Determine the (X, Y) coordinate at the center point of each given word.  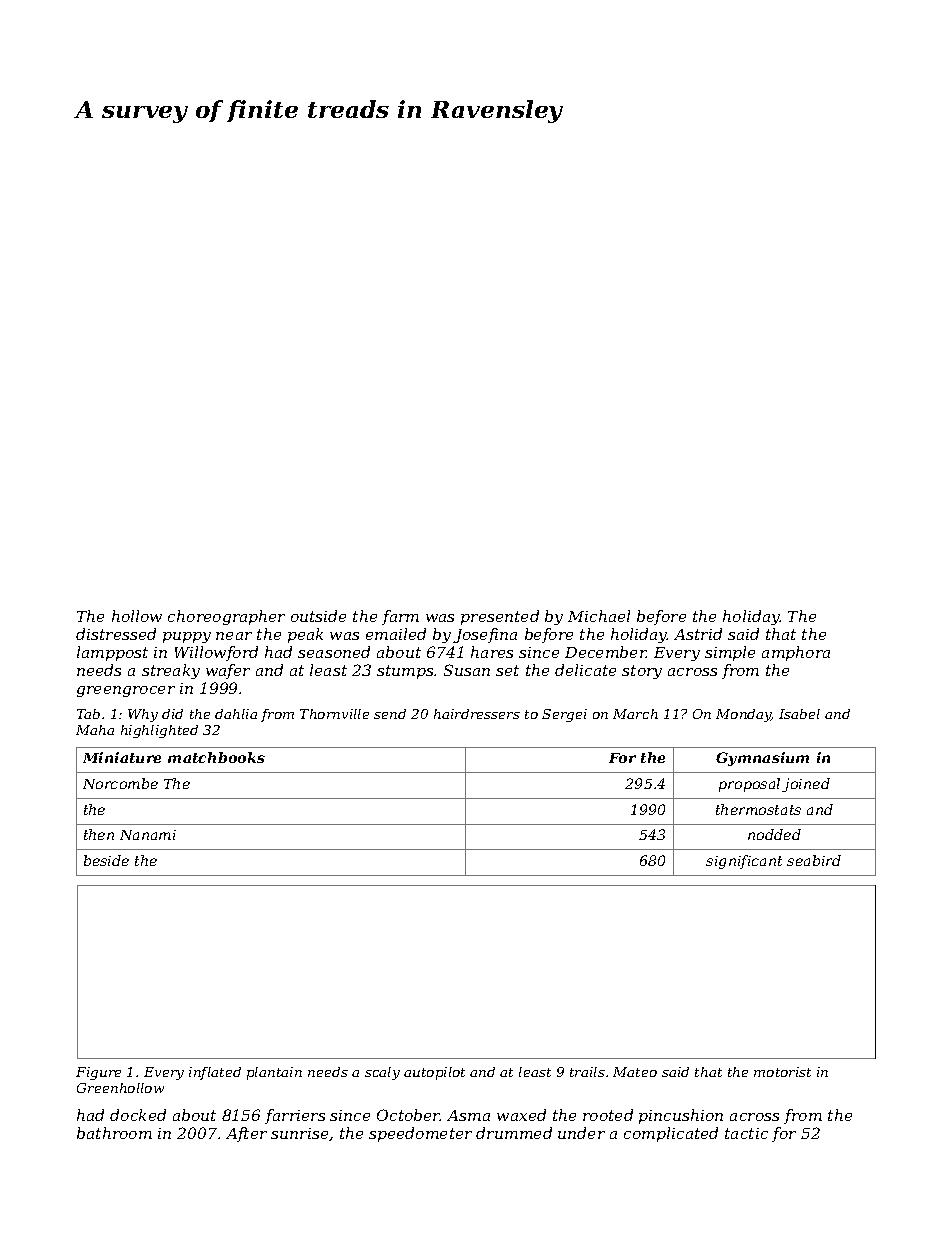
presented (500, 617)
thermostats (758, 809)
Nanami (148, 835)
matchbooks (216, 757)
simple (730, 653)
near (234, 636)
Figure (98, 1073)
